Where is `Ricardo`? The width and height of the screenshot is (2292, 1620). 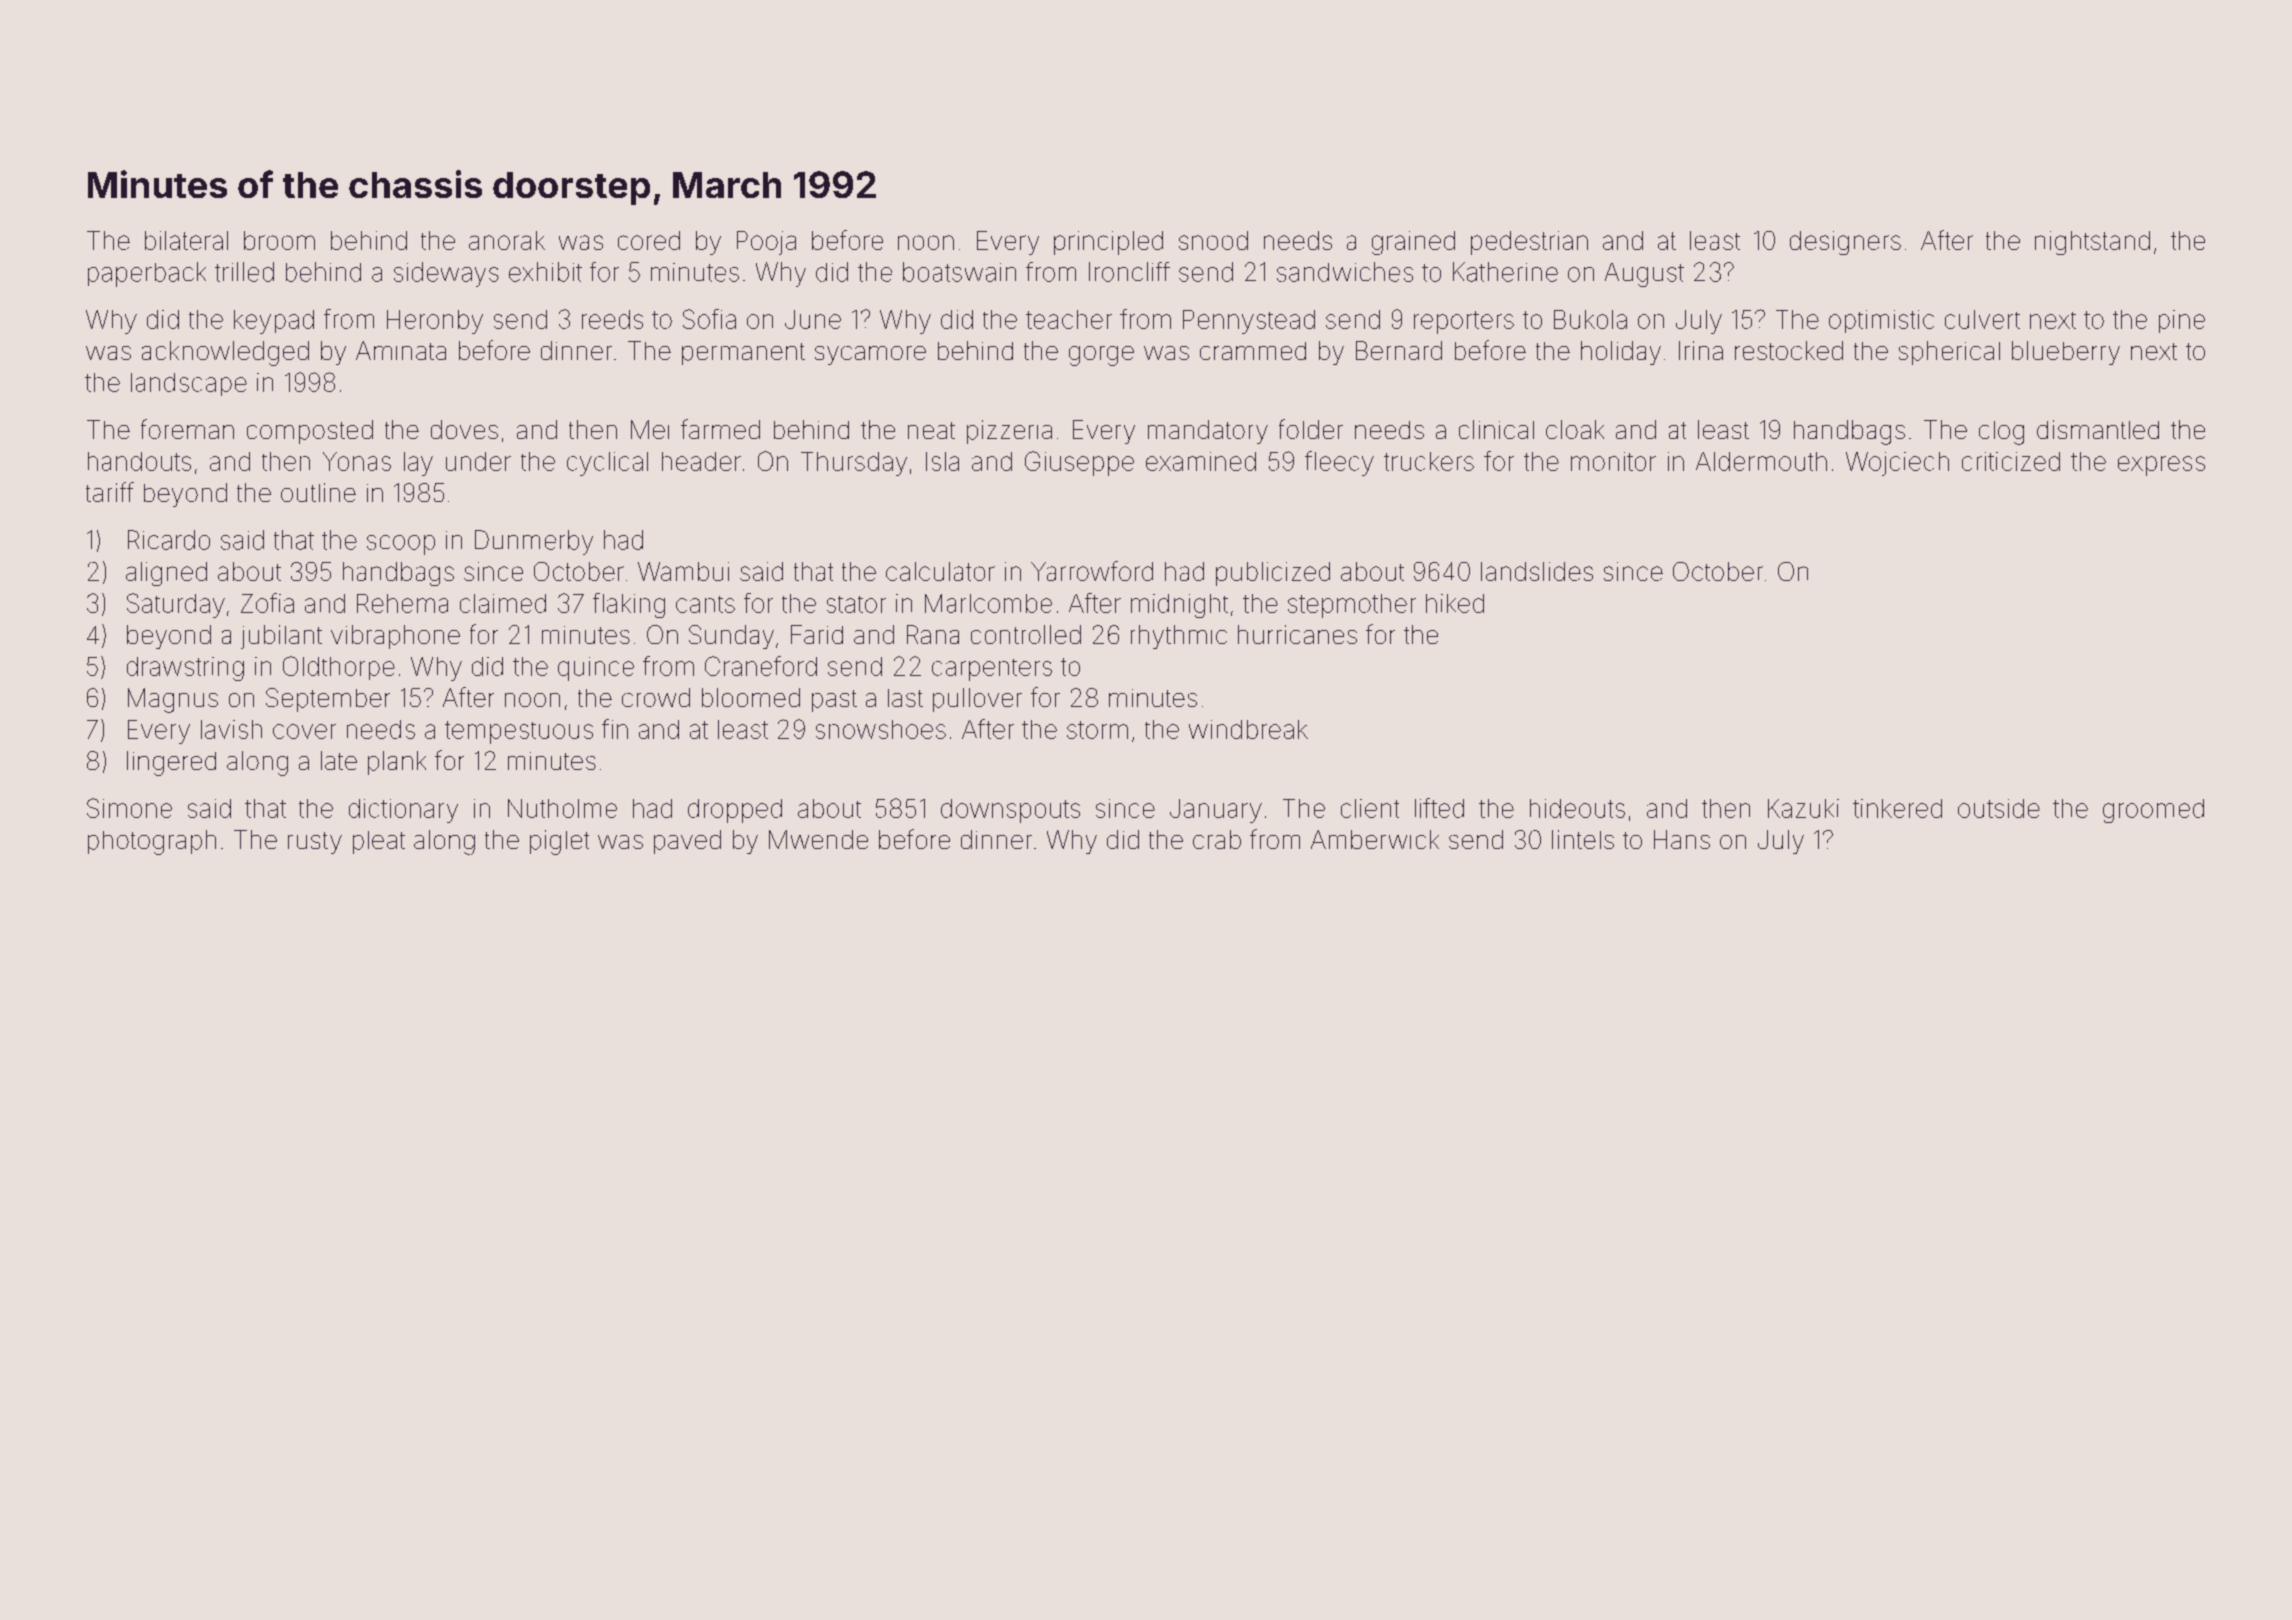
Ricardo is located at coordinates (169, 540).
